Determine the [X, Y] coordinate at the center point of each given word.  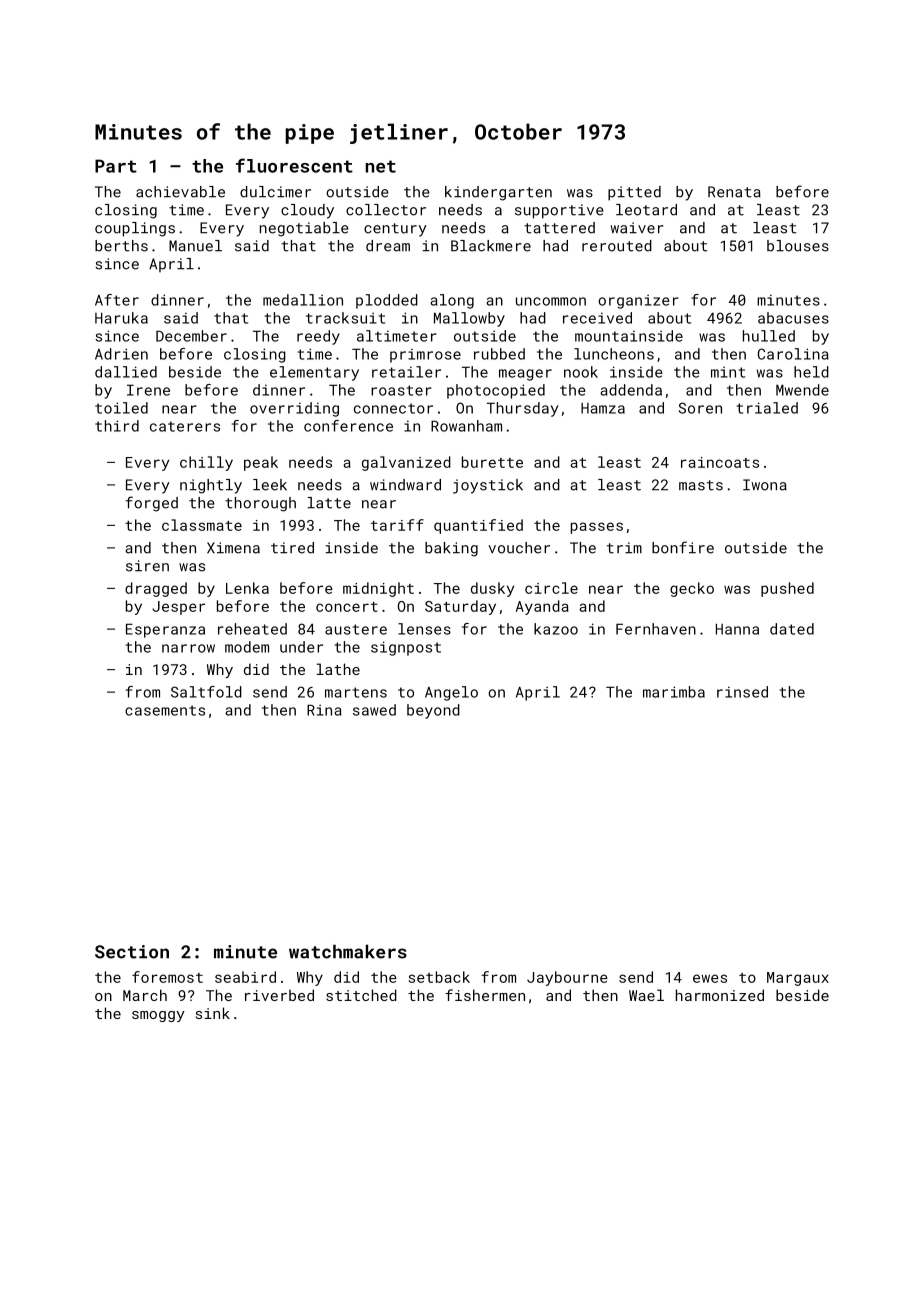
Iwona [765, 485]
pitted [634, 193]
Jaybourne [567, 978]
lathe [338, 669]
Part [116, 166]
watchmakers [348, 951]
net [380, 166]
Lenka [247, 588]
